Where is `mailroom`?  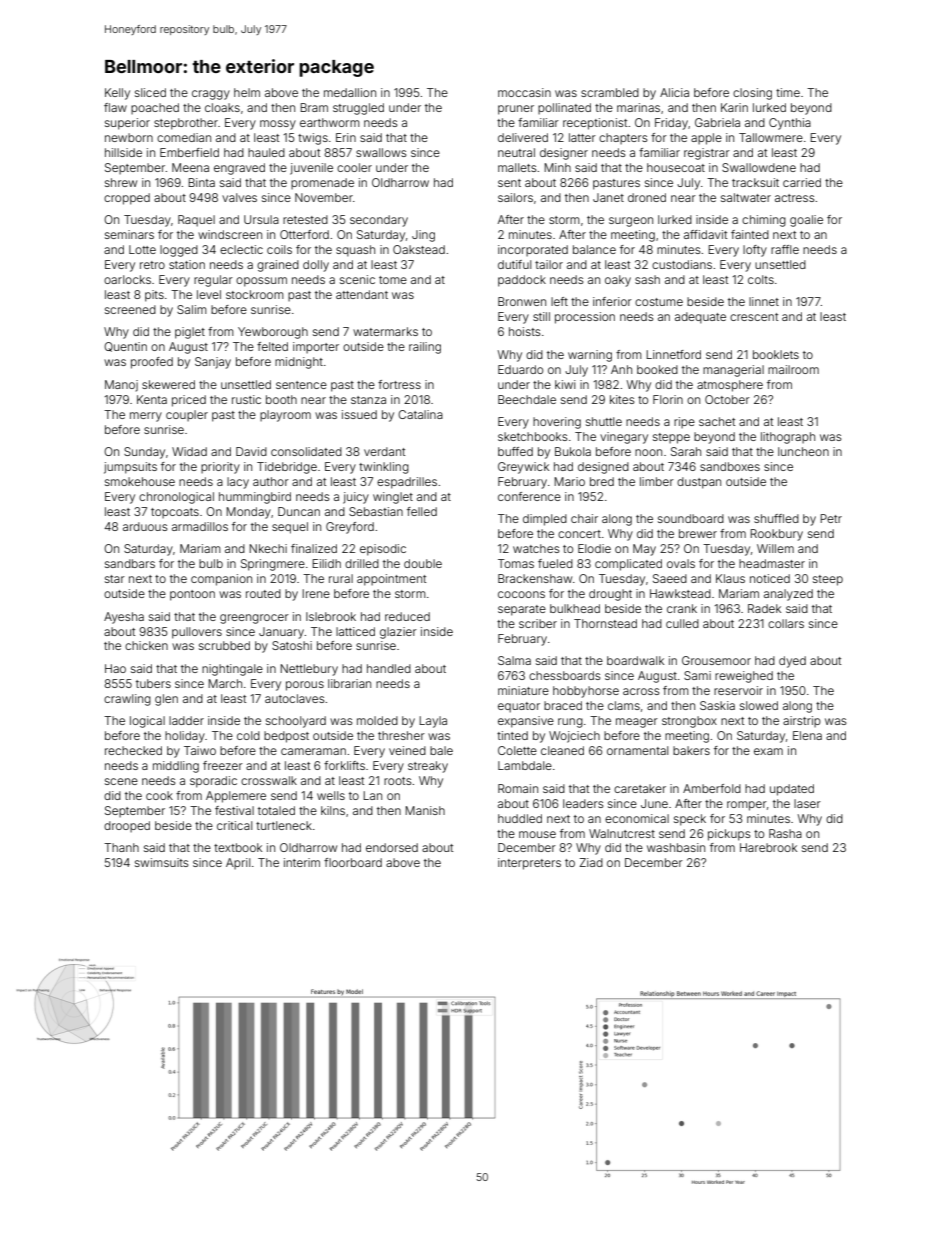 mailroom is located at coordinates (793, 369).
